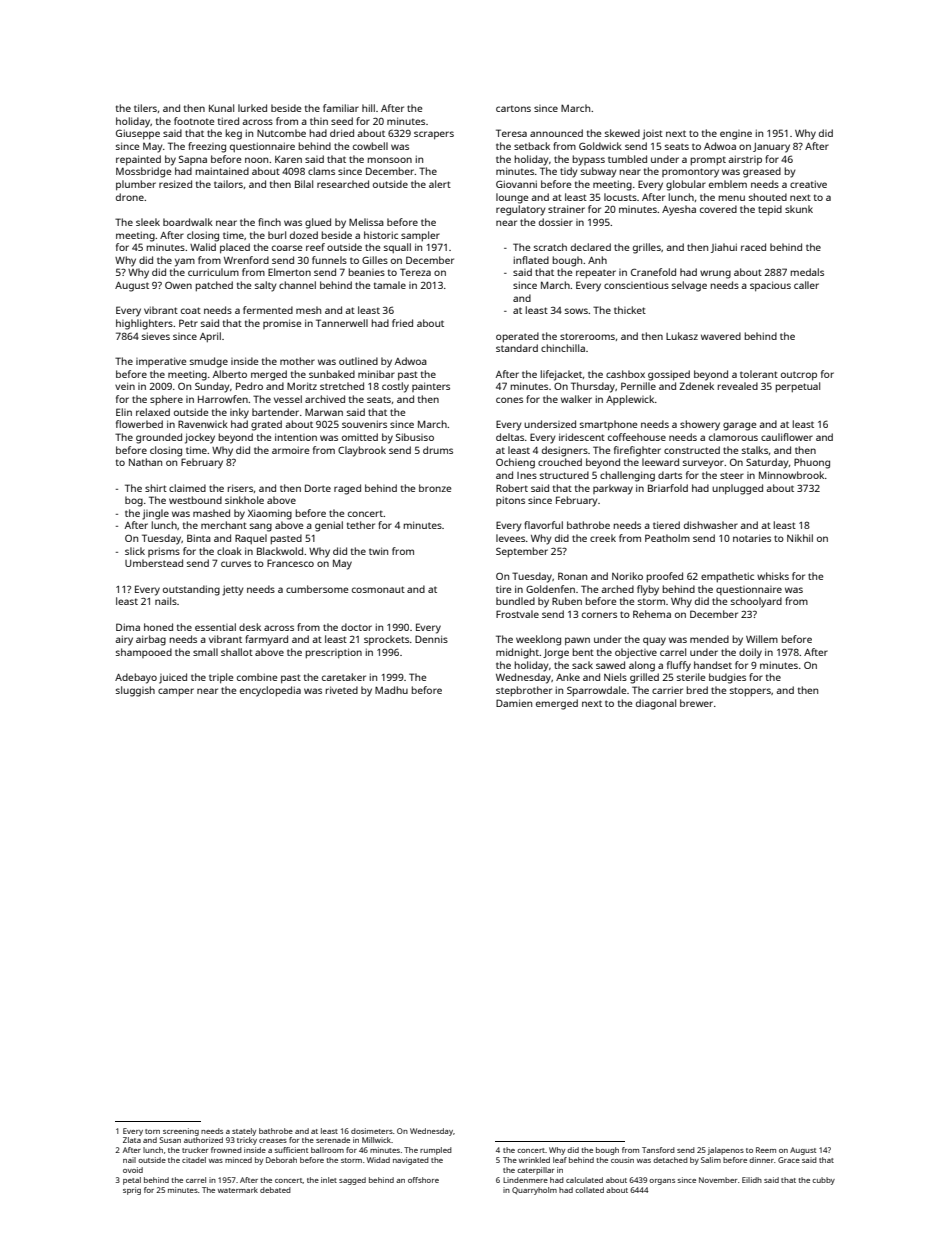 This image has height=1233, width=952. What do you see at coordinates (543, 525) in the image?
I see `flavorful` at bounding box center [543, 525].
